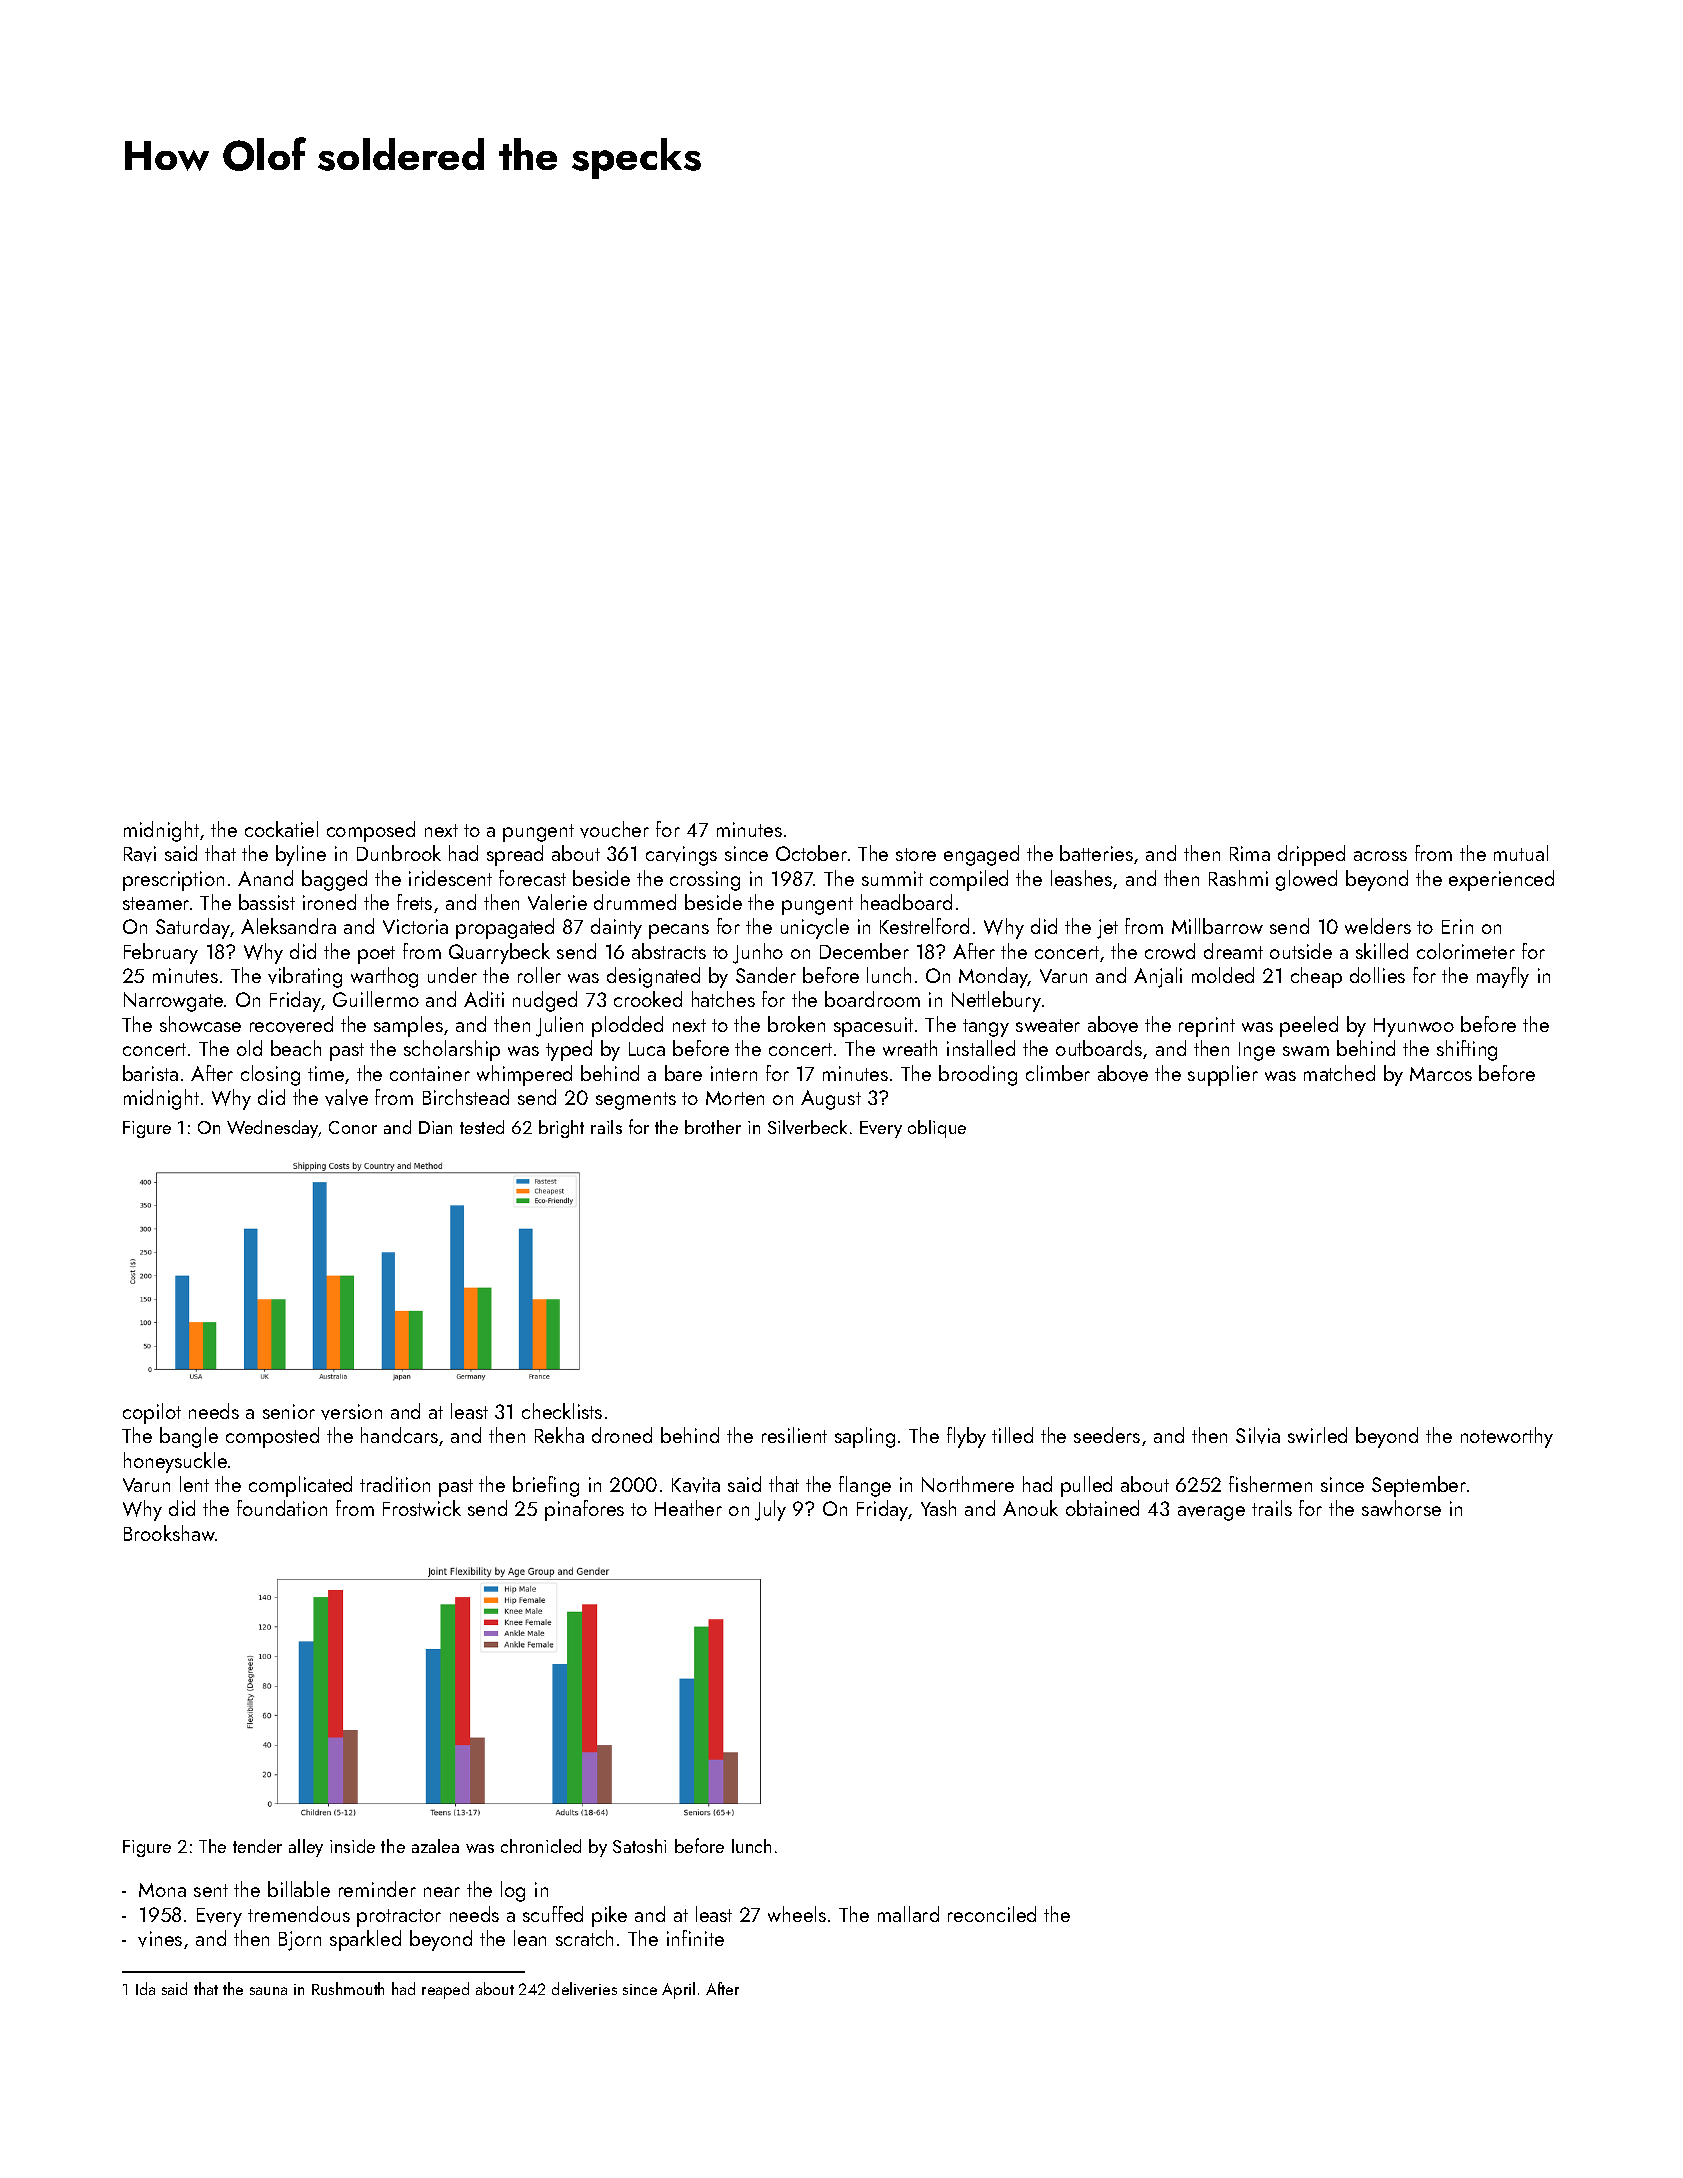 Image resolution: width=1683 pixels, height=2178 pixels. I want to click on tilled, so click(1012, 1435).
